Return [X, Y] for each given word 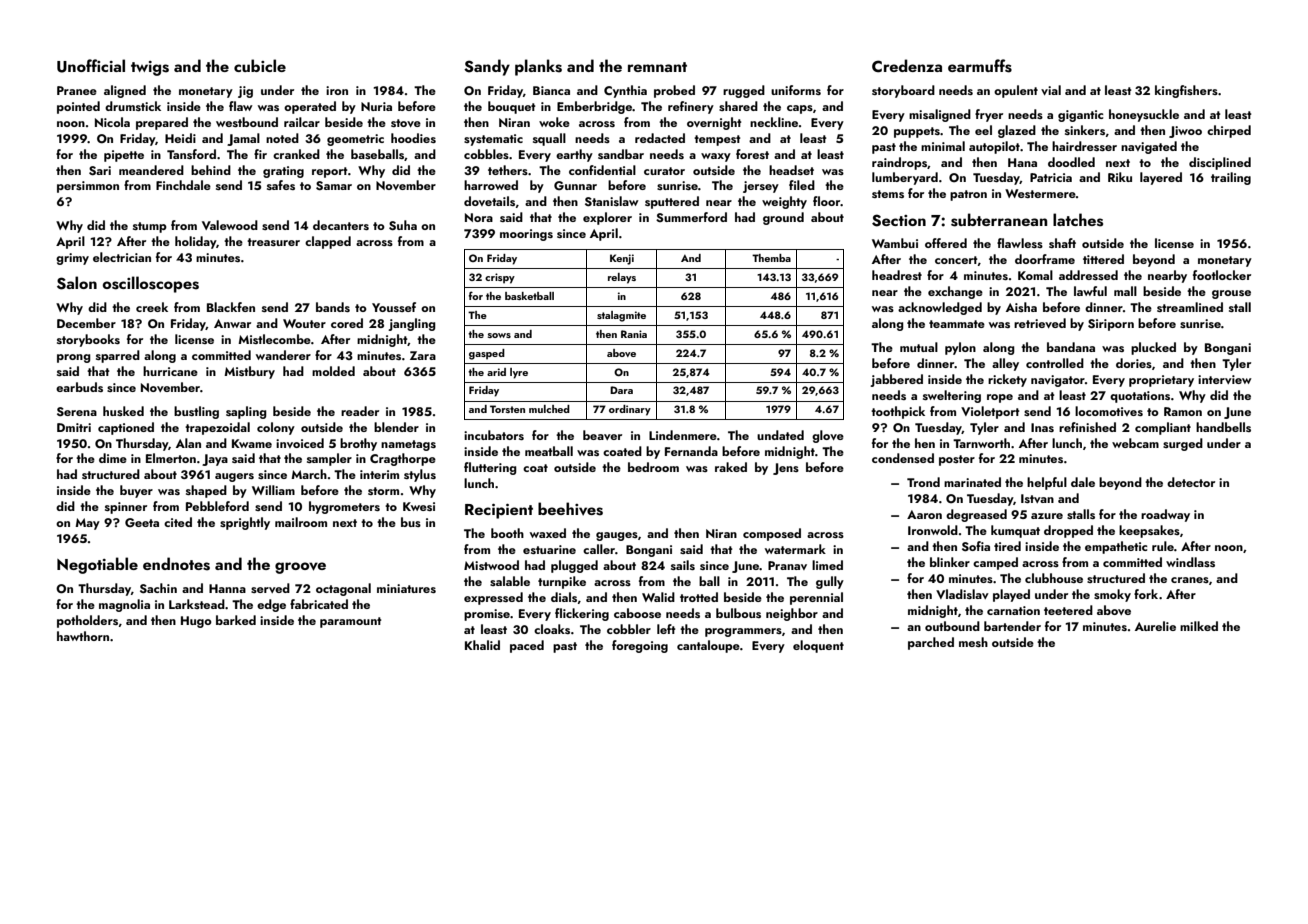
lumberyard [905, 178]
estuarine [549, 549]
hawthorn [83, 636]
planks [538, 67]
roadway [1165, 515]
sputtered [672, 202]
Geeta [142, 523]
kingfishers [1186, 91]
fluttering [490, 468]
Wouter [304, 323]
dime [113, 458]
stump [150, 227]
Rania [634, 334]
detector [1191, 482]
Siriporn [1111, 325]
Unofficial [91, 66]
